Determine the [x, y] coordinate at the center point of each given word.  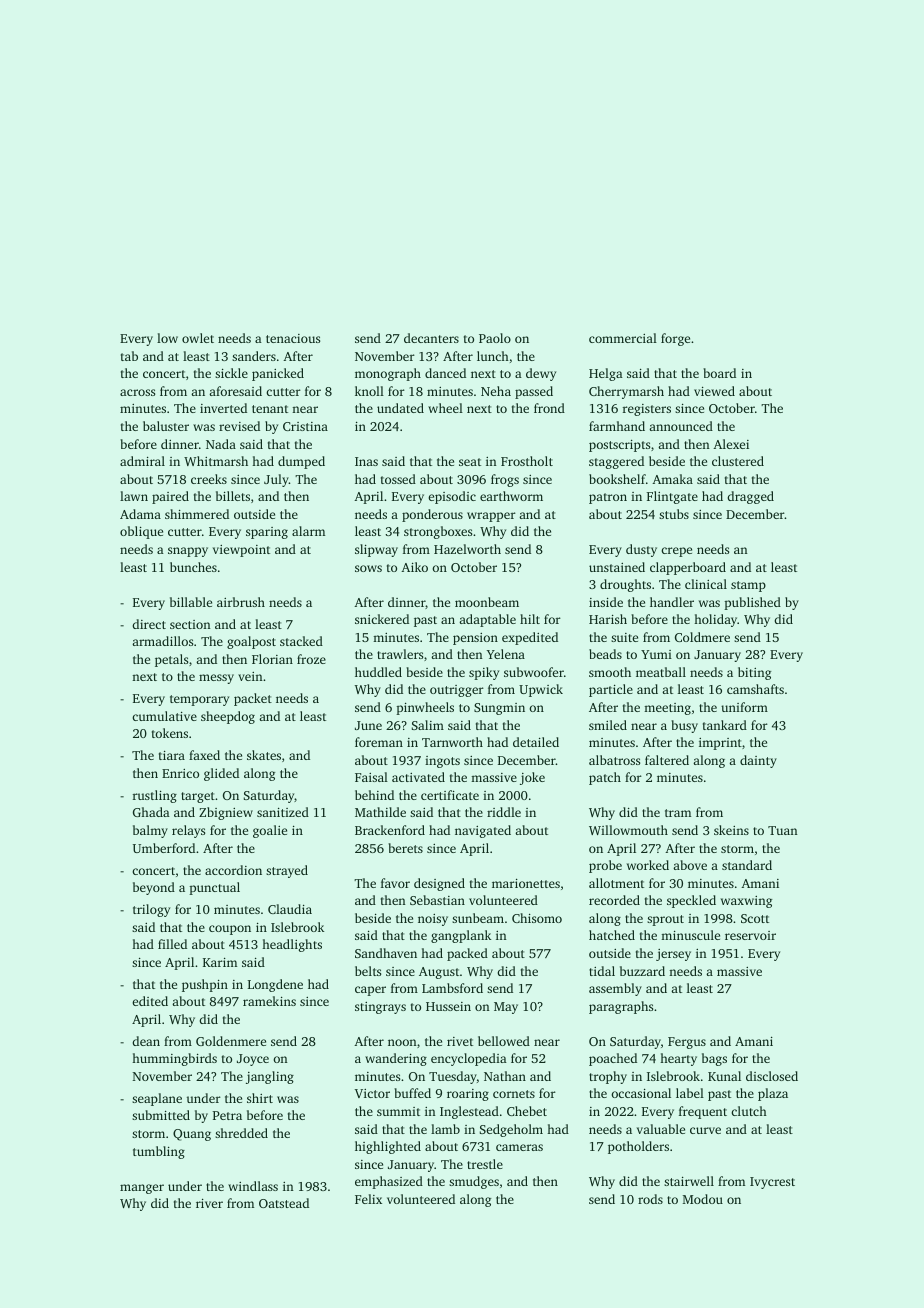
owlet [198, 338]
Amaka [672, 479]
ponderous [432, 515]
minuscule [690, 935]
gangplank [461, 936]
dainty [758, 761]
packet [253, 699]
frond [549, 408]
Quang [192, 1135]
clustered [738, 461]
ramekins [269, 1001]
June [368, 725]
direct [149, 624]
